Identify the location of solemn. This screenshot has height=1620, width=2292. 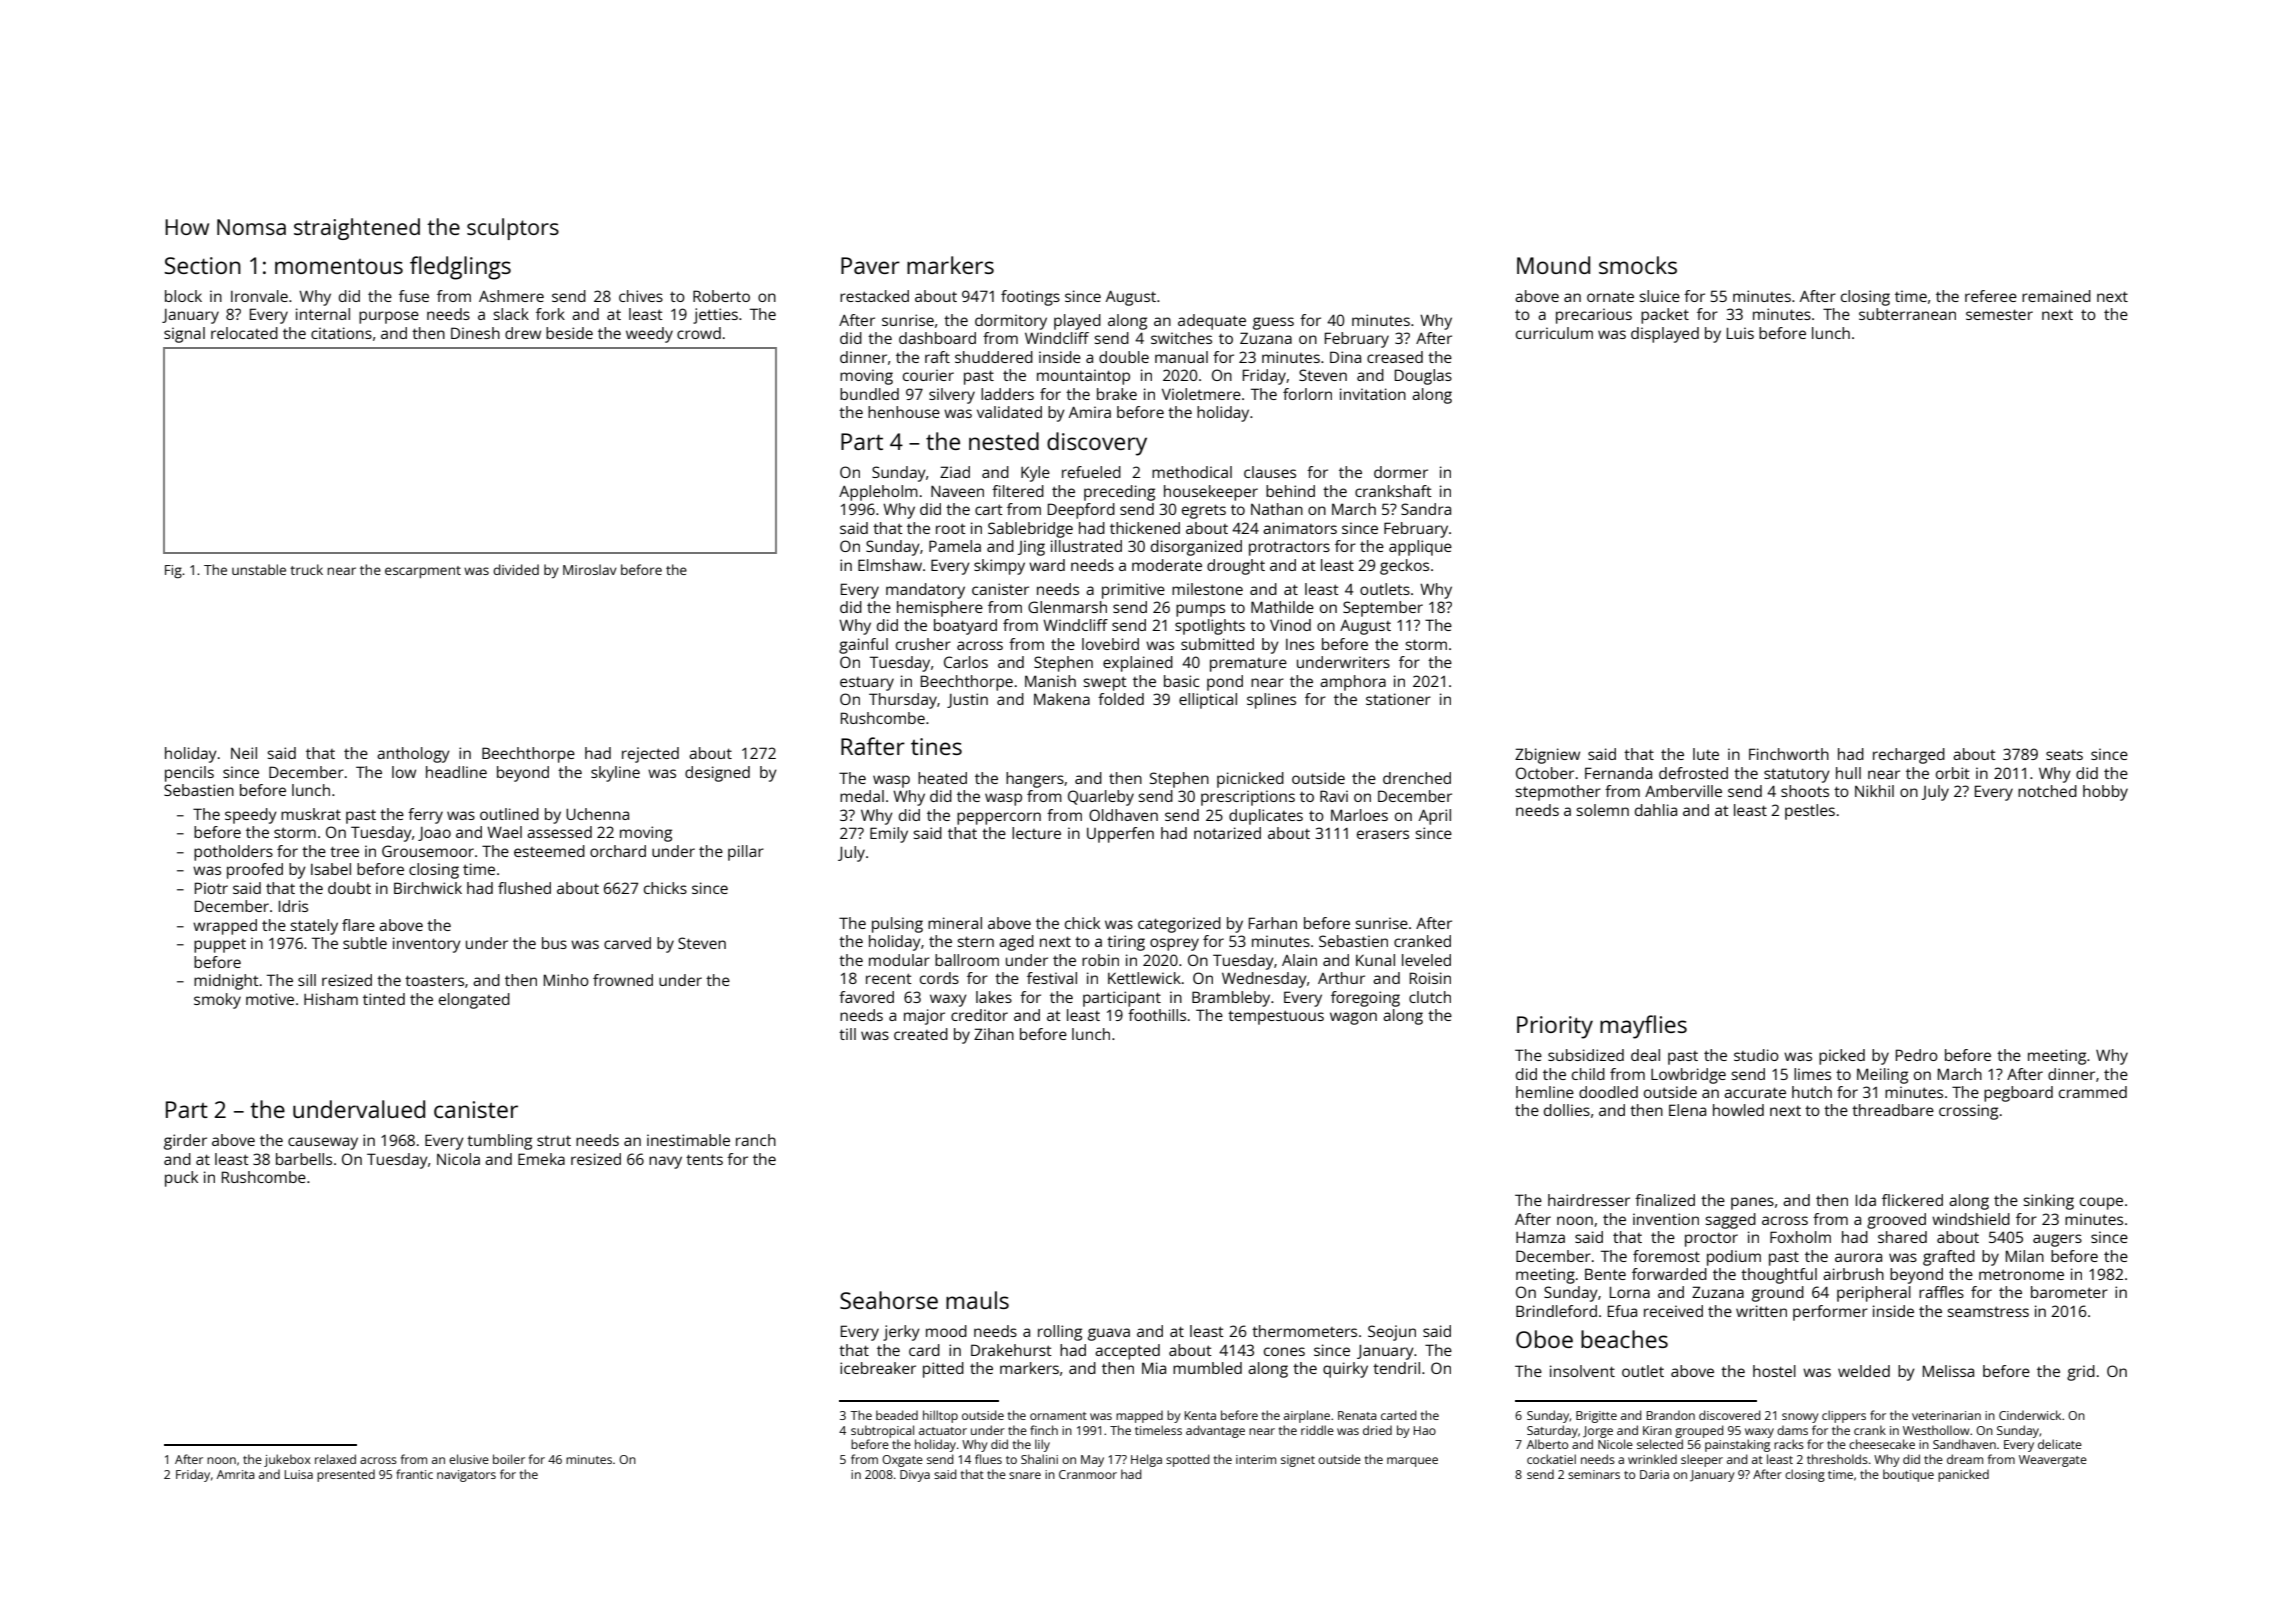
(1602, 810).
